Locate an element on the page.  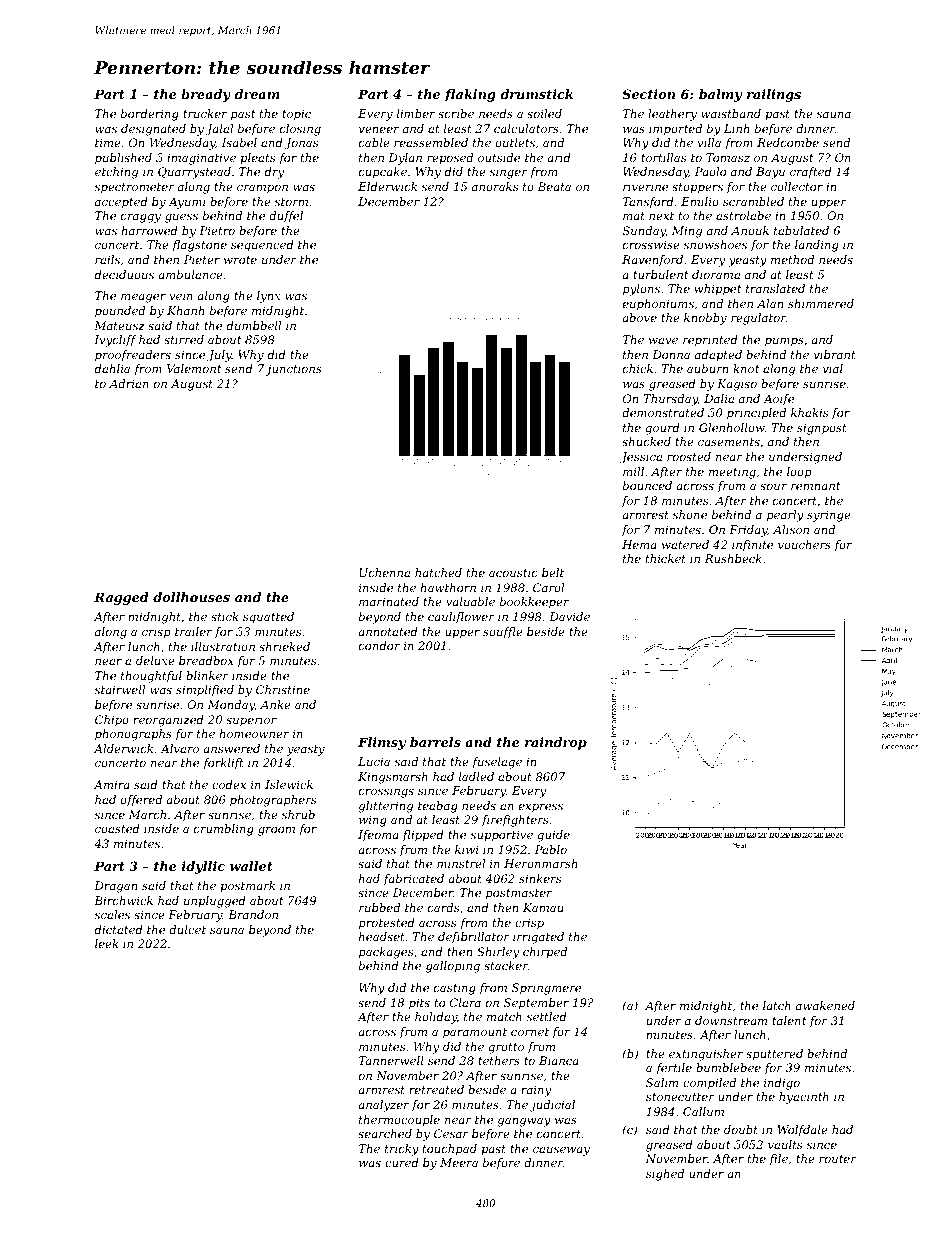
imaginative is located at coordinates (201, 159).
